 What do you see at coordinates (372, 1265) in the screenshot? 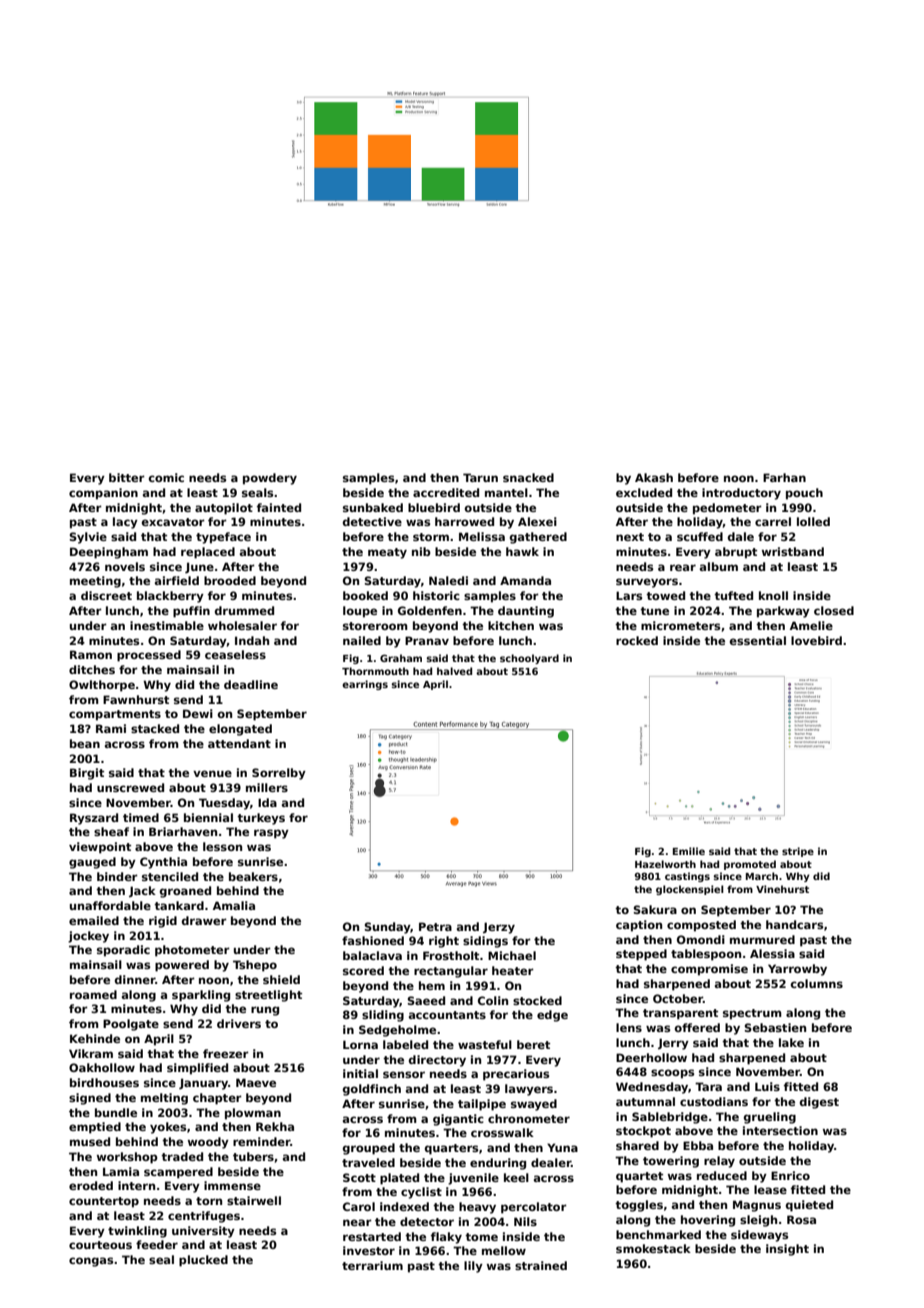
I see `terrarium` at bounding box center [372, 1265].
